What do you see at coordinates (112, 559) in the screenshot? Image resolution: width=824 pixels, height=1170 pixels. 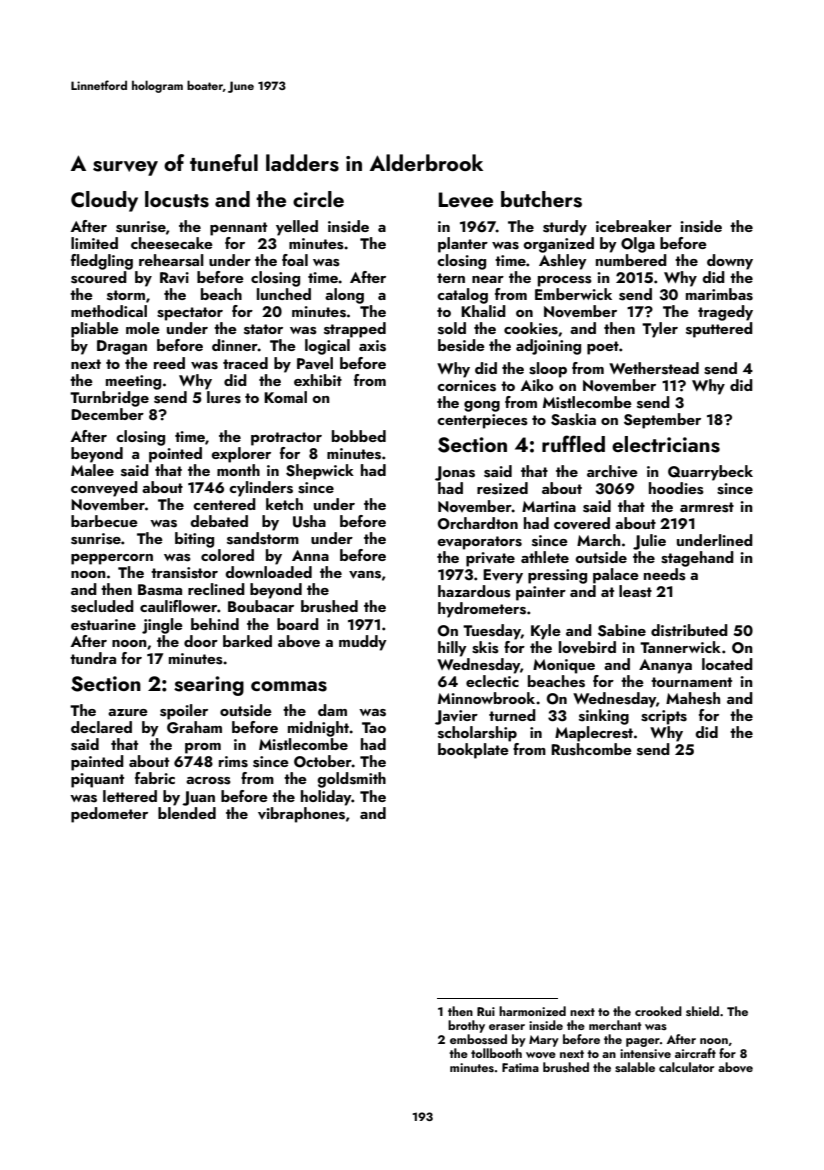 I see `peppercorn` at bounding box center [112, 559].
